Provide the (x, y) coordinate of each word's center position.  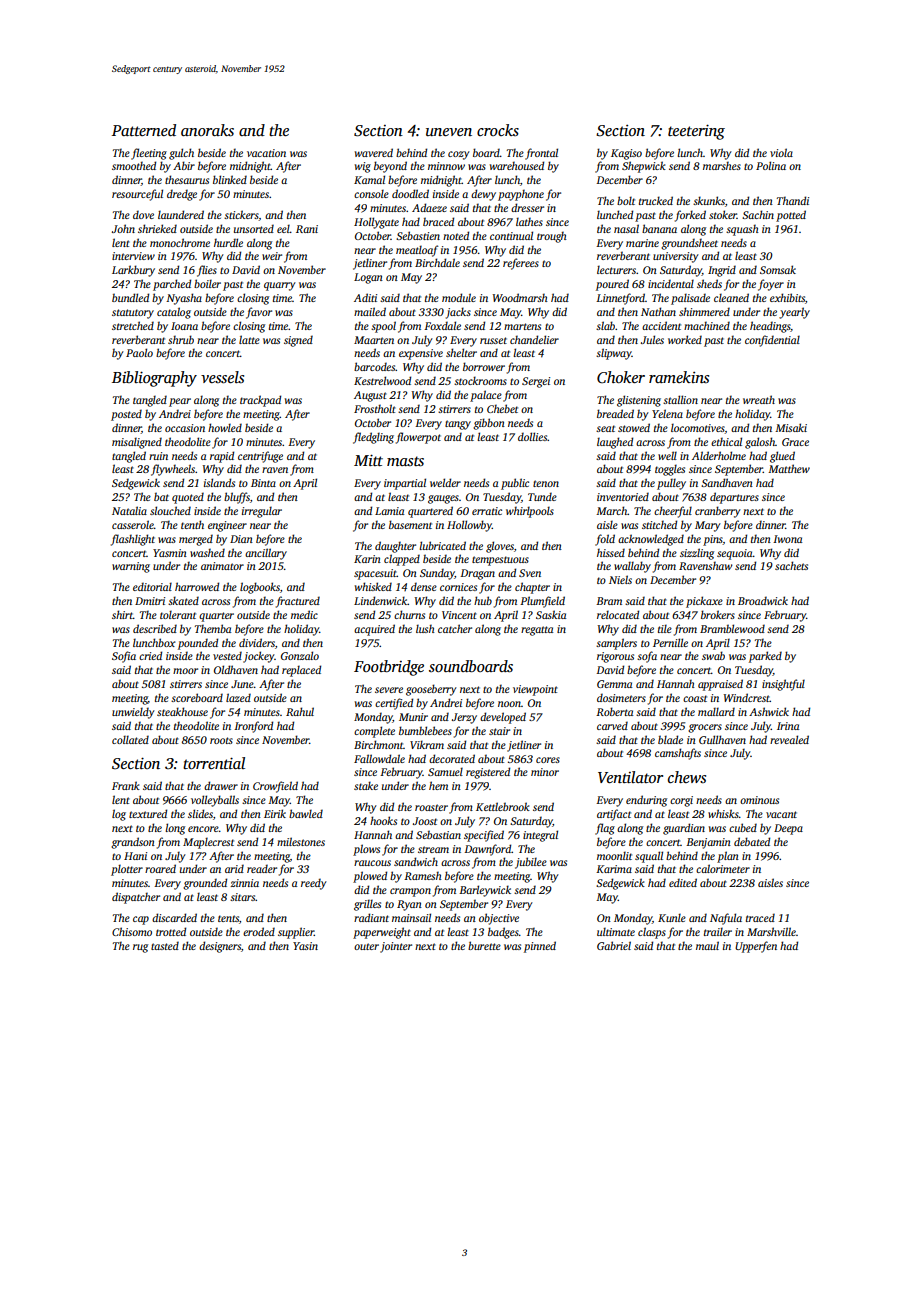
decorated (452, 758)
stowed (634, 427)
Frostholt (375, 408)
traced (760, 917)
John (123, 228)
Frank (126, 785)
